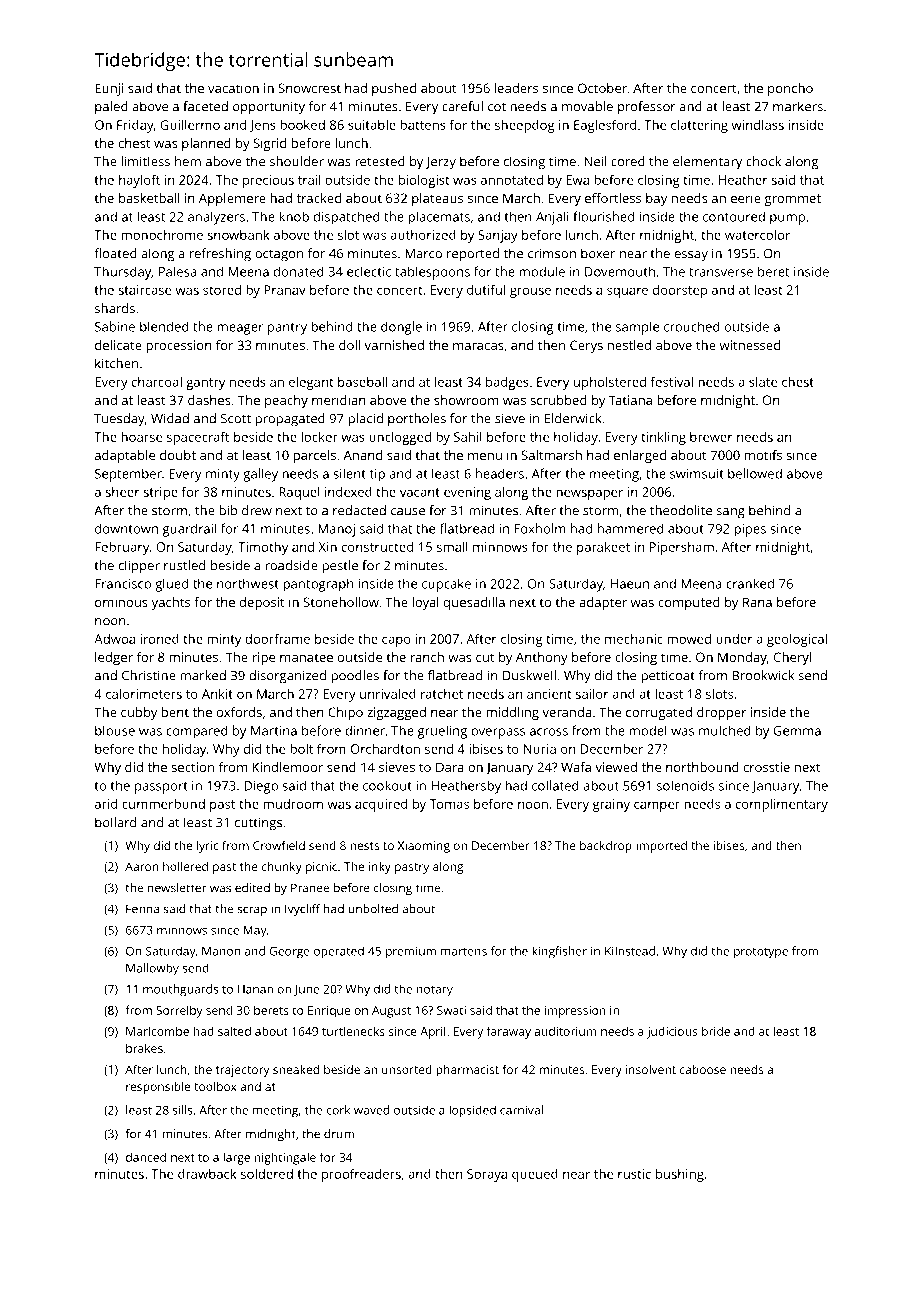  Describe the element at coordinates (407, 1069) in the page. I see `unsorted` at that location.
